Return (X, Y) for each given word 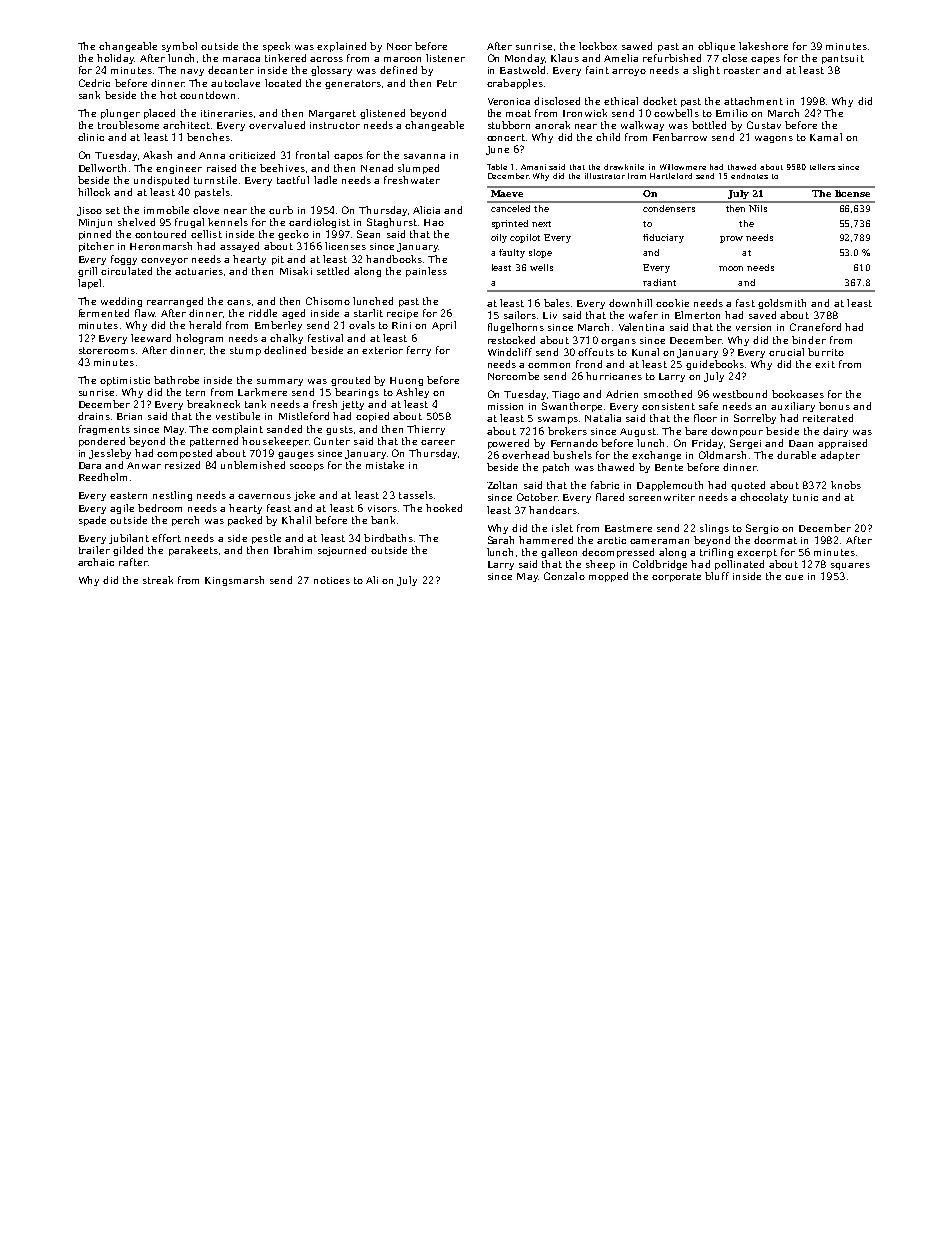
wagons (774, 139)
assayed (239, 247)
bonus (834, 406)
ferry (419, 351)
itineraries (227, 113)
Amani (533, 167)
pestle (266, 539)
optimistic (125, 381)
